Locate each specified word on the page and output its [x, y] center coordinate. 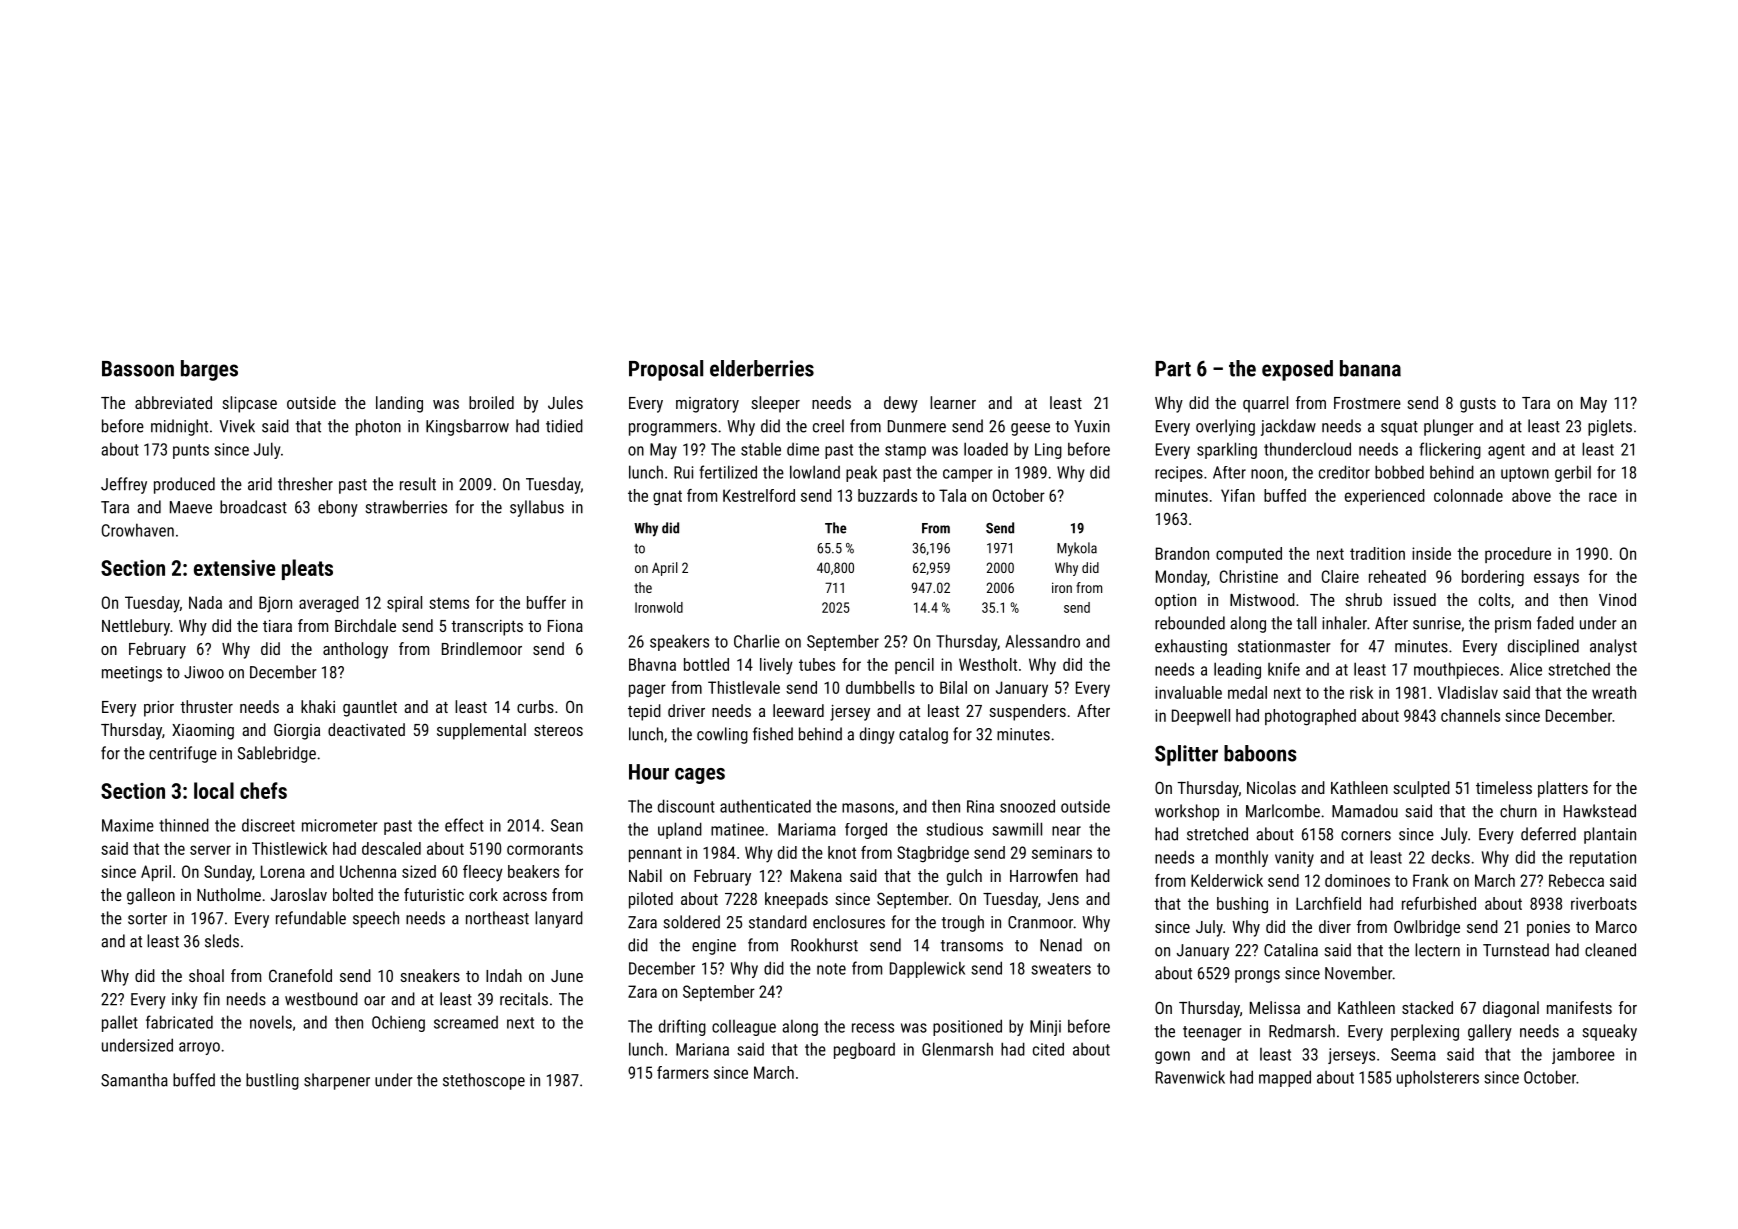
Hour [649, 772]
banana [1370, 368]
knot [842, 852]
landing [399, 404]
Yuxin [1092, 426]
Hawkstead [1600, 811]
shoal [206, 975]
